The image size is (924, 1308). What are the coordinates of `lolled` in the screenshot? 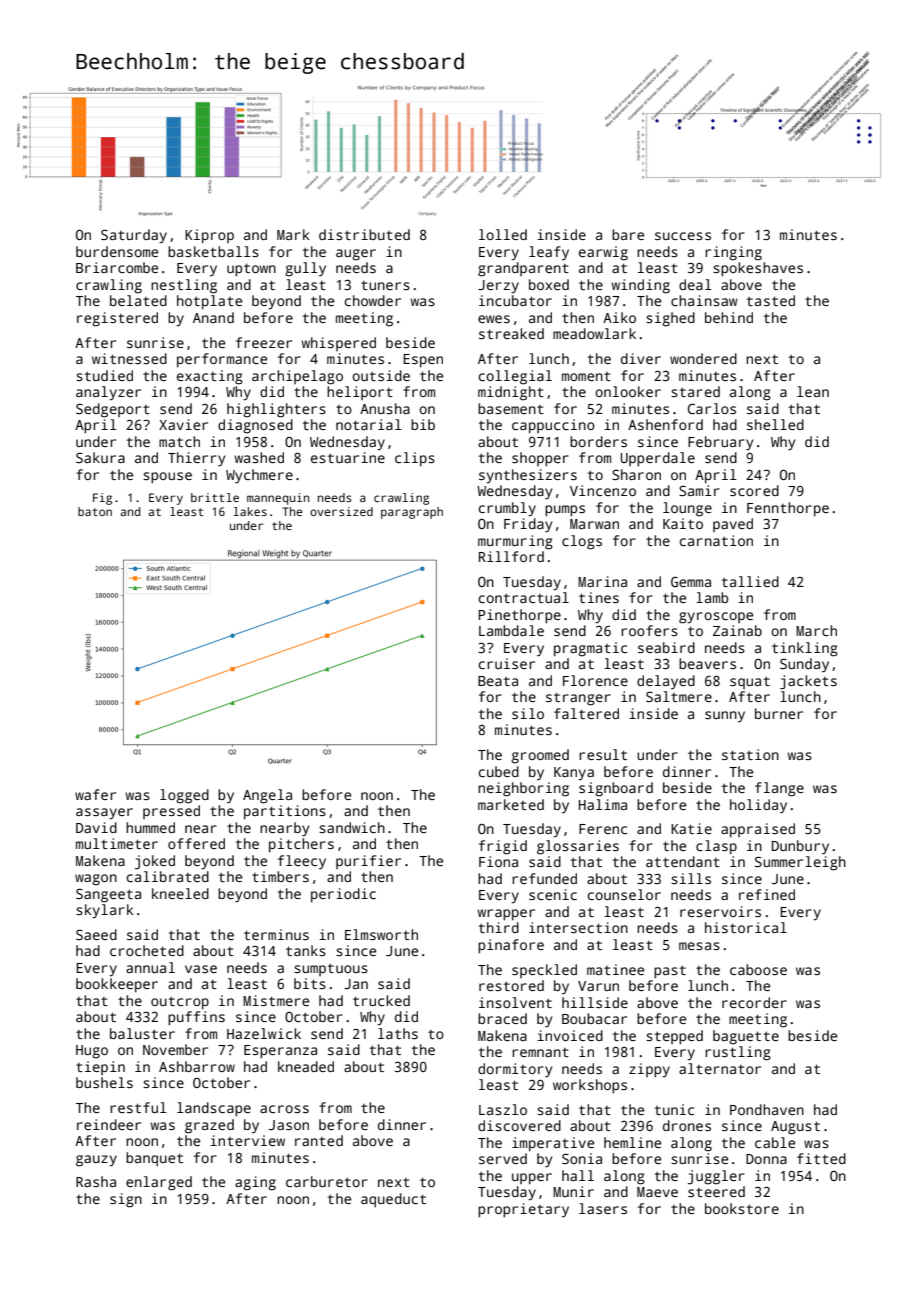 It's located at (503, 234).
